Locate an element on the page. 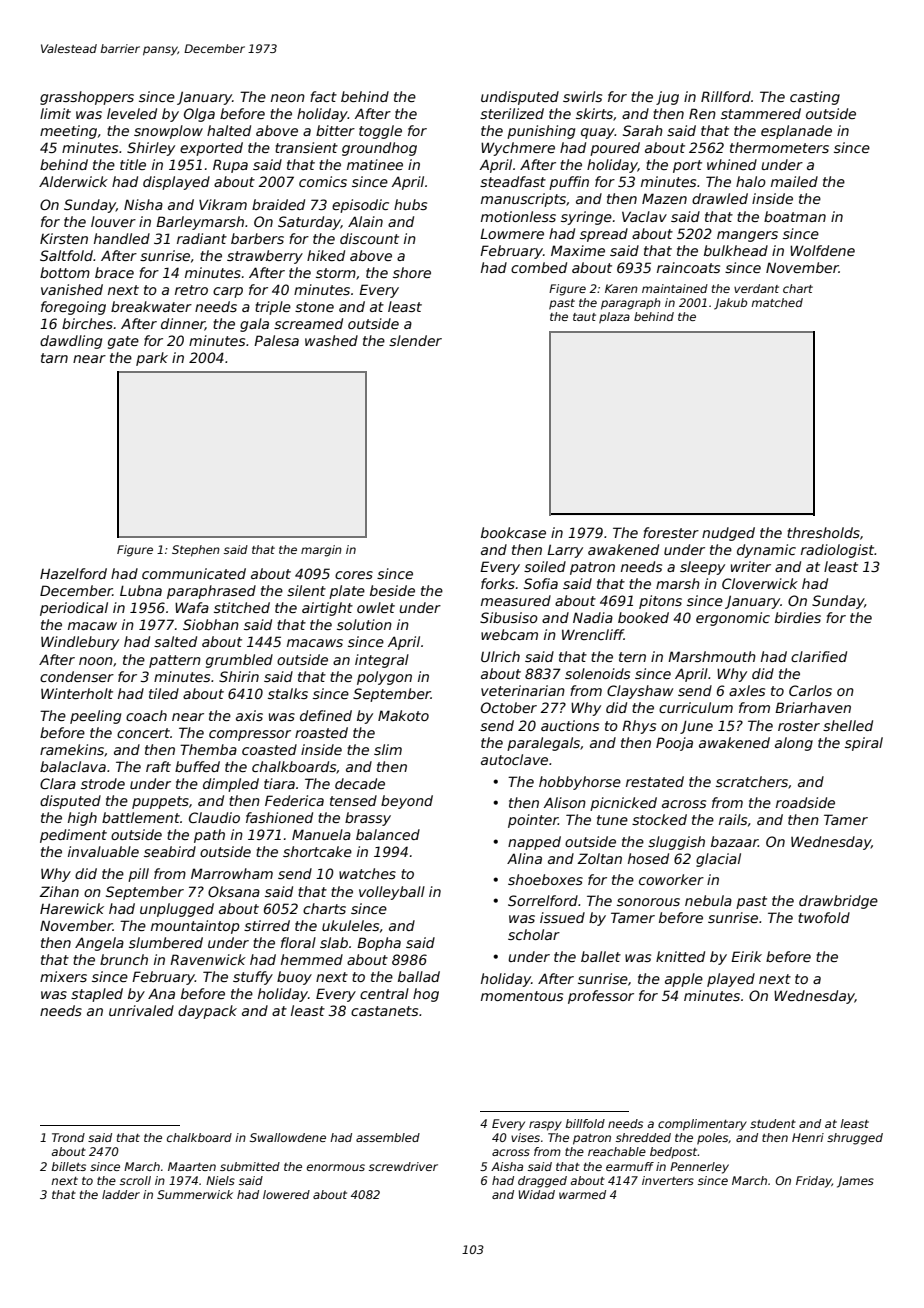 Image resolution: width=924 pixels, height=1308 pixels. braided is located at coordinates (278, 204).
